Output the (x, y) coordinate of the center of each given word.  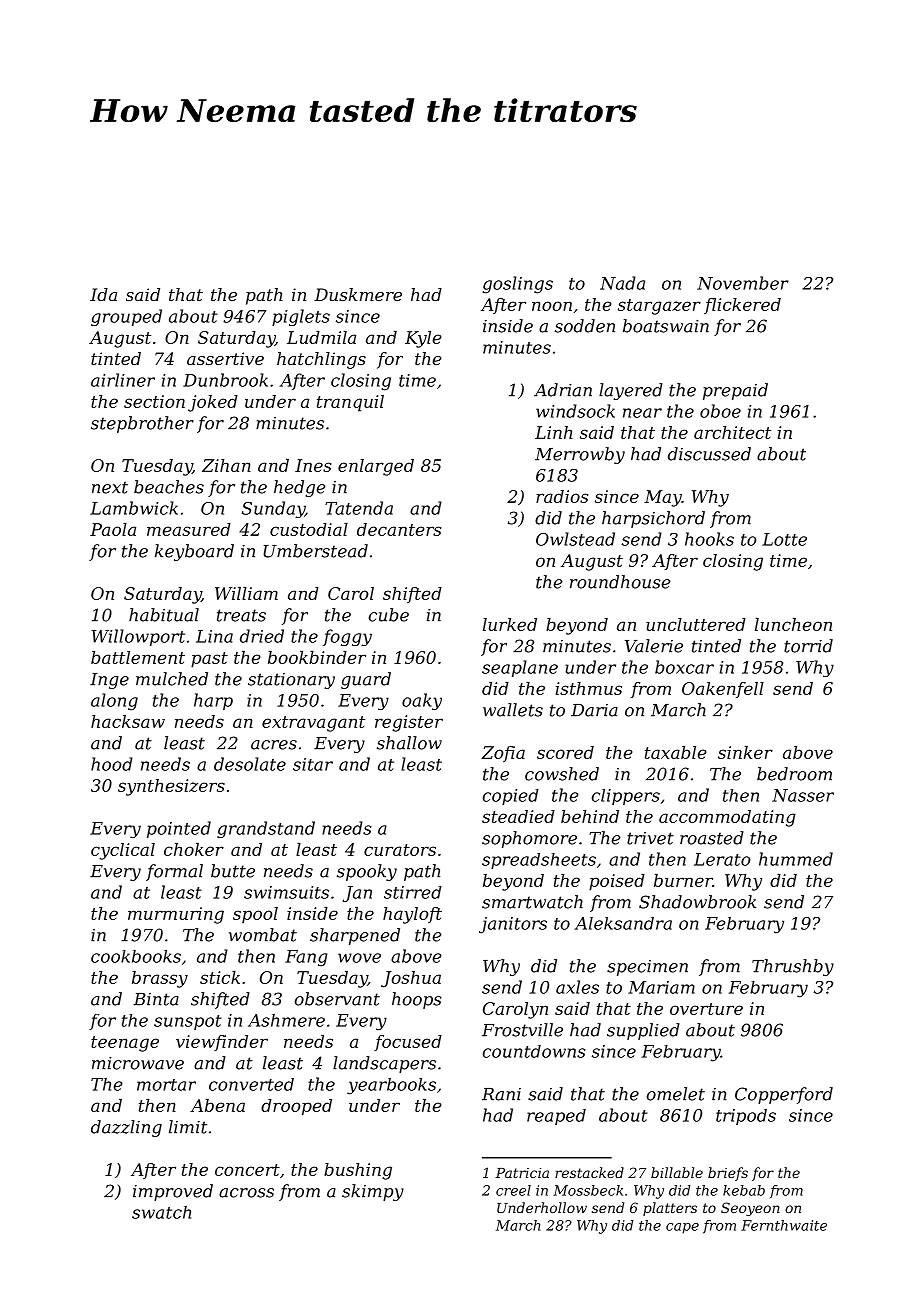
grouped (126, 317)
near (642, 413)
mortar (166, 1085)
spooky (367, 872)
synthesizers (171, 787)
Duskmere (358, 294)
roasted (712, 838)
